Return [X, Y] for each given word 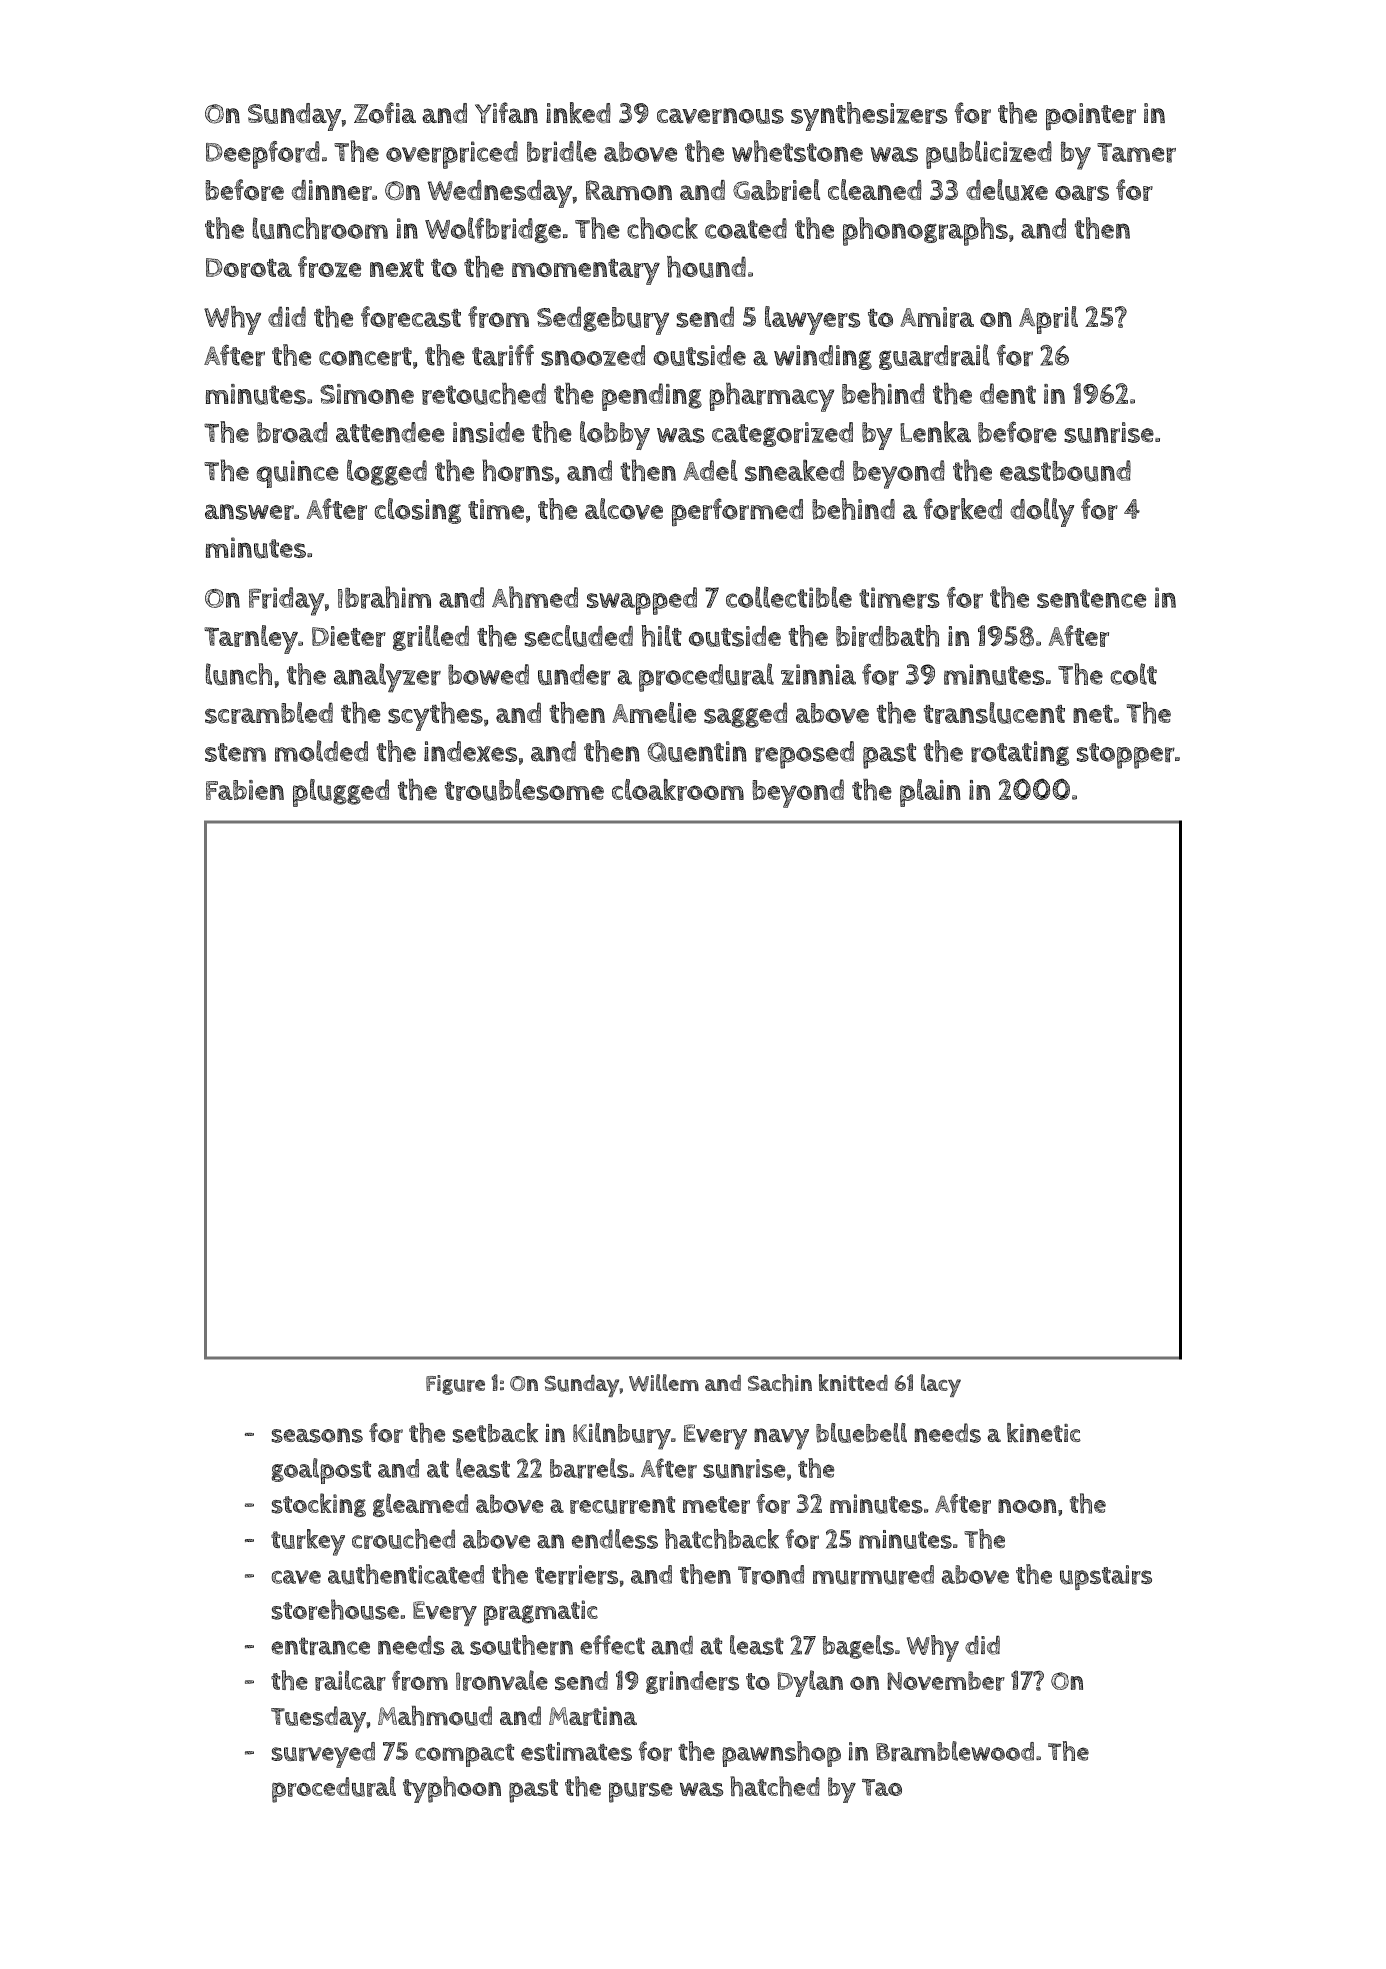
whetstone [797, 151]
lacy [941, 1385]
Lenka [935, 432]
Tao [882, 1787]
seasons [317, 1435]
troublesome [524, 790]
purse [641, 1792]
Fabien [245, 790]
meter [716, 1505]
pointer [1091, 117]
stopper [1126, 756]
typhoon [452, 1789]
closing [418, 511]
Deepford [263, 155]
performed [737, 512]
